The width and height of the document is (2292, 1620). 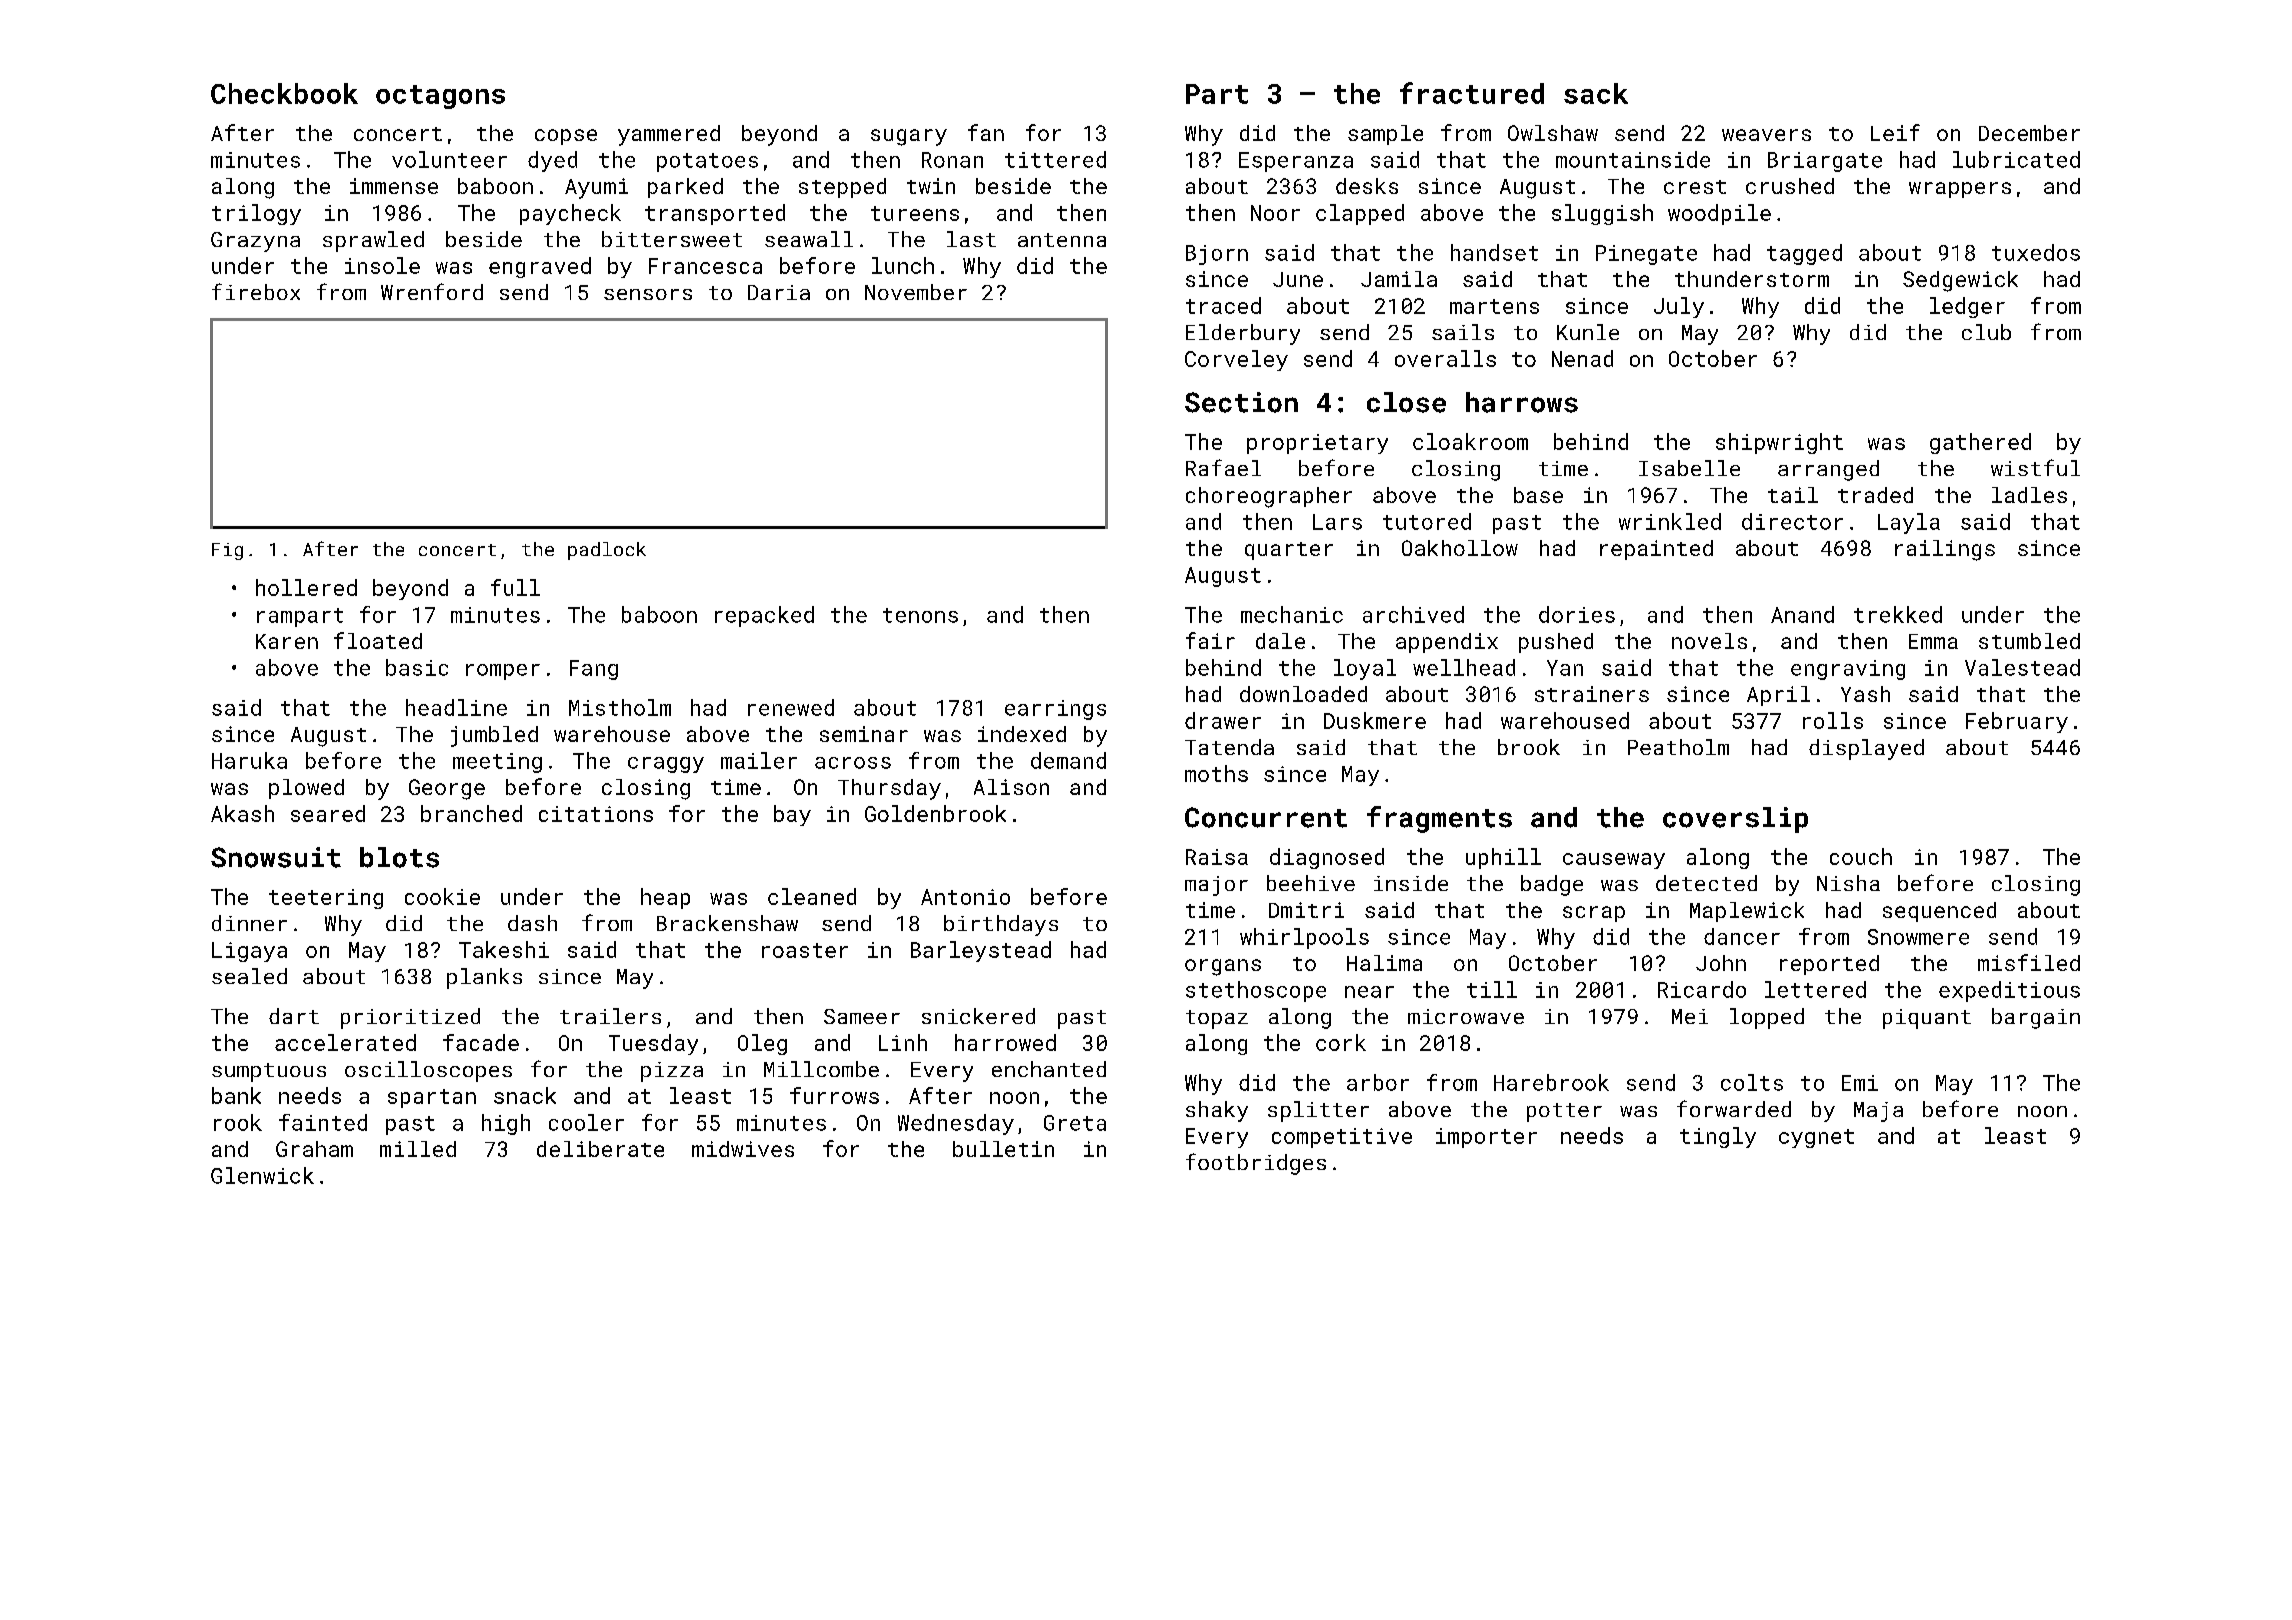 What do you see at coordinates (607, 551) in the document?
I see `padlock` at bounding box center [607, 551].
